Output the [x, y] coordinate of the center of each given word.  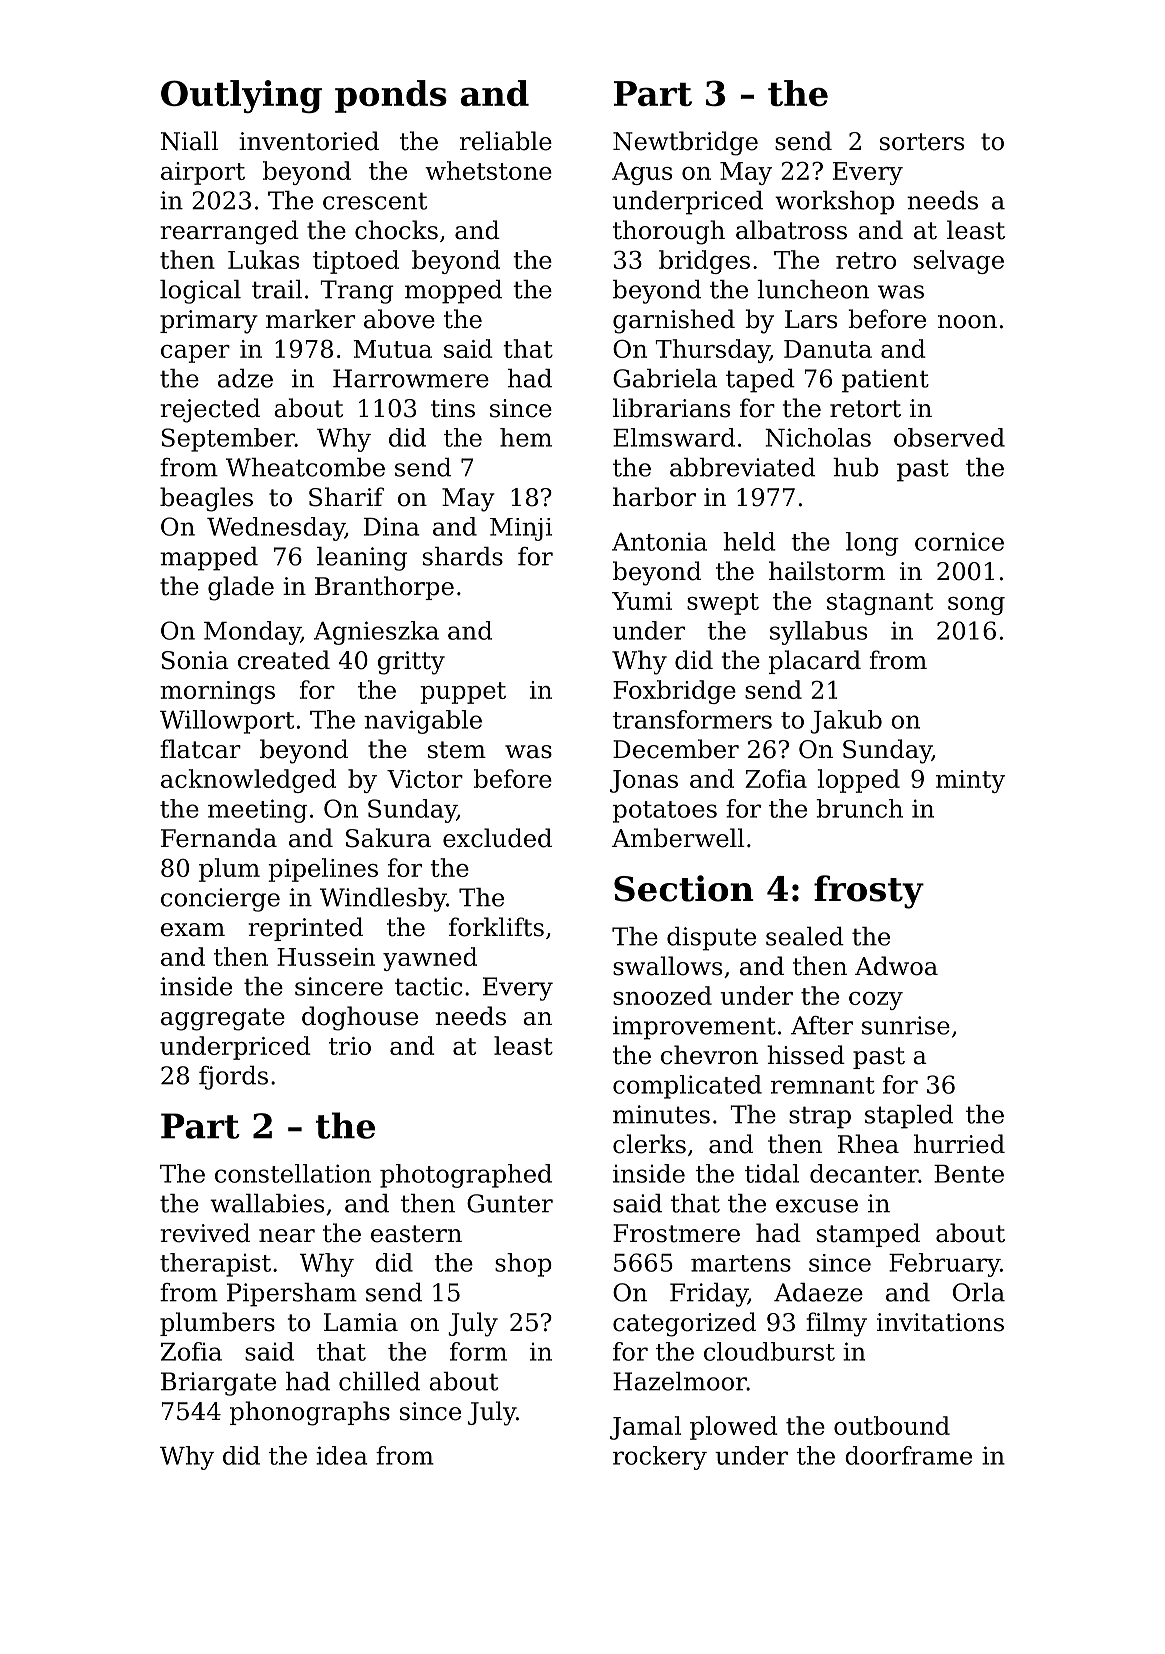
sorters [922, 142]
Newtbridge [685, 143]
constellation [293, 1173]
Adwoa [896, 966]
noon [967, 322]
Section [684, 888]
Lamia [361, 1322]
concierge [220, 900]
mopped [453, 292]
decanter [864, 1173]
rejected [210, 410]
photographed [466, 1176]
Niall [189, 141]
